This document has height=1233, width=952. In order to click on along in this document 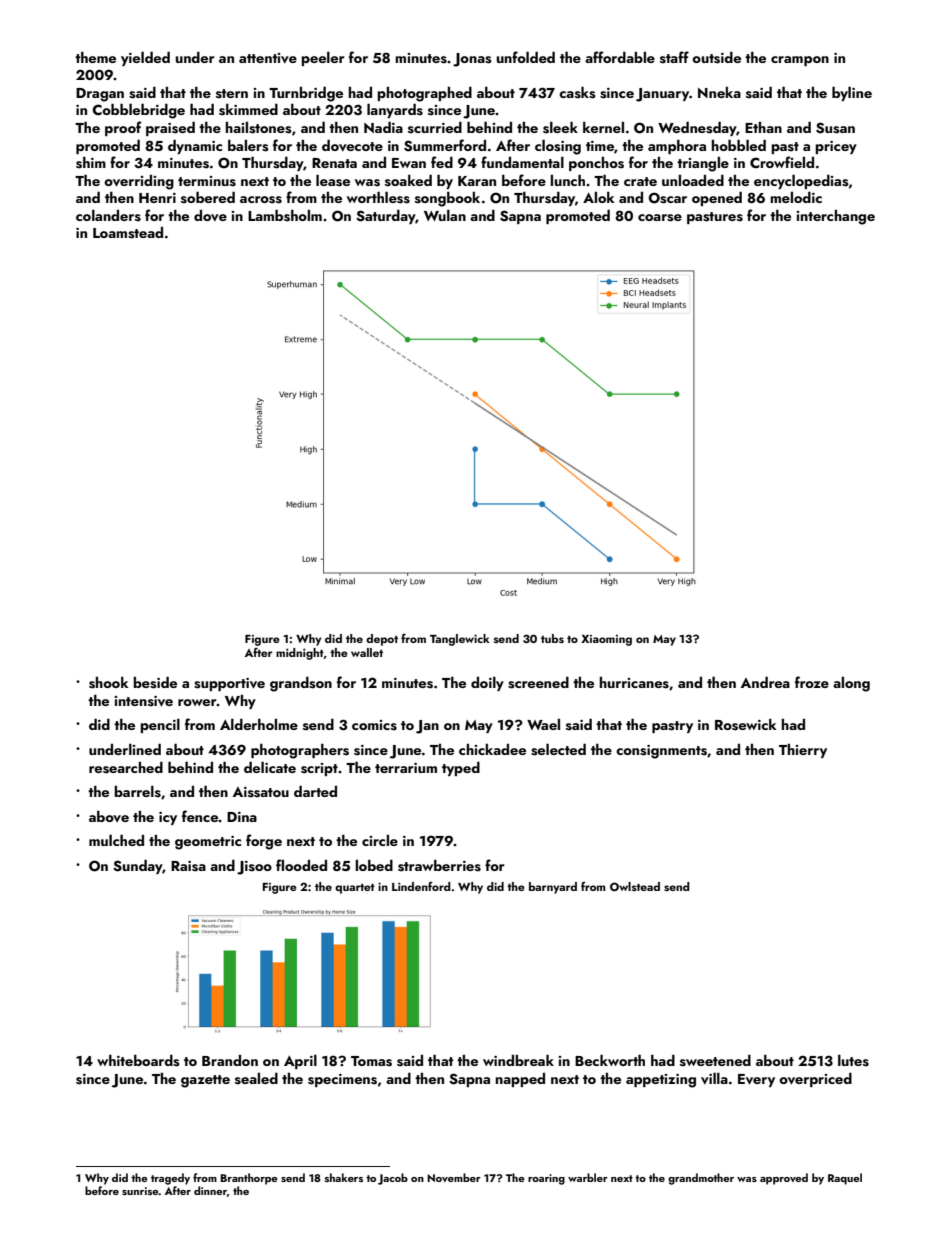, I will do `click(851, 684)`.
